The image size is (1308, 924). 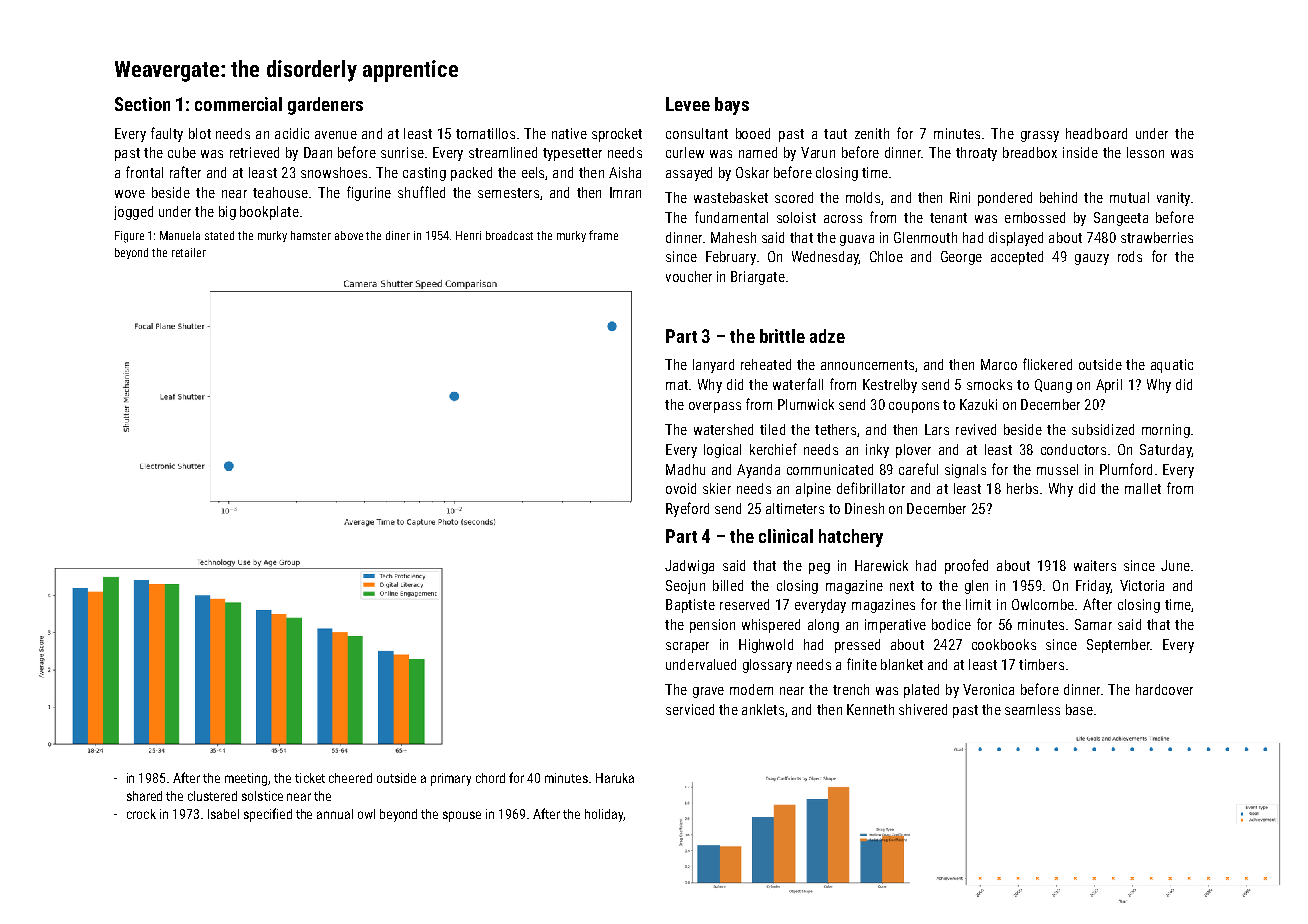 I want to click on Madhu, so click(x=685, y=469).
